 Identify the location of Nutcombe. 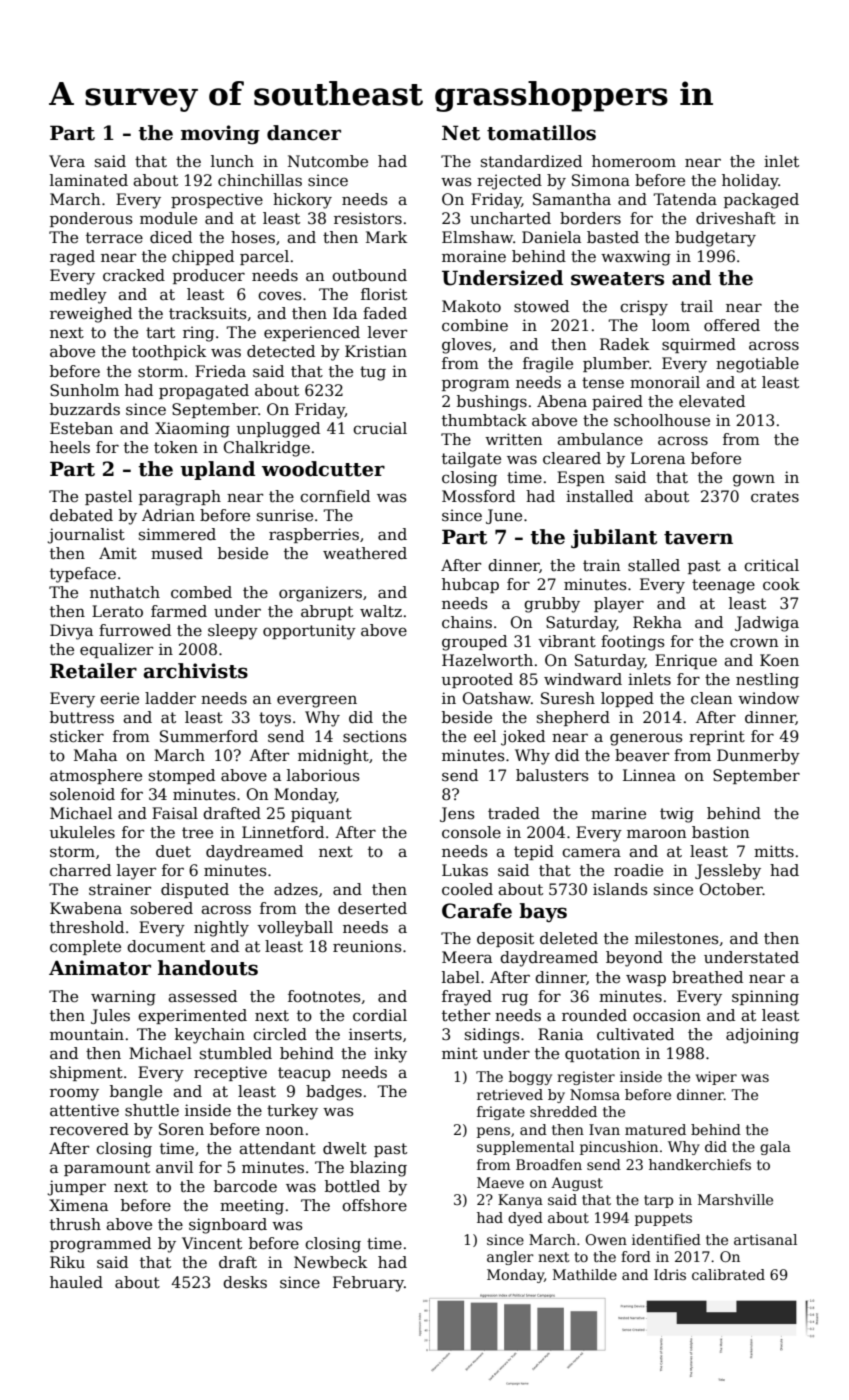
(328, 161).
